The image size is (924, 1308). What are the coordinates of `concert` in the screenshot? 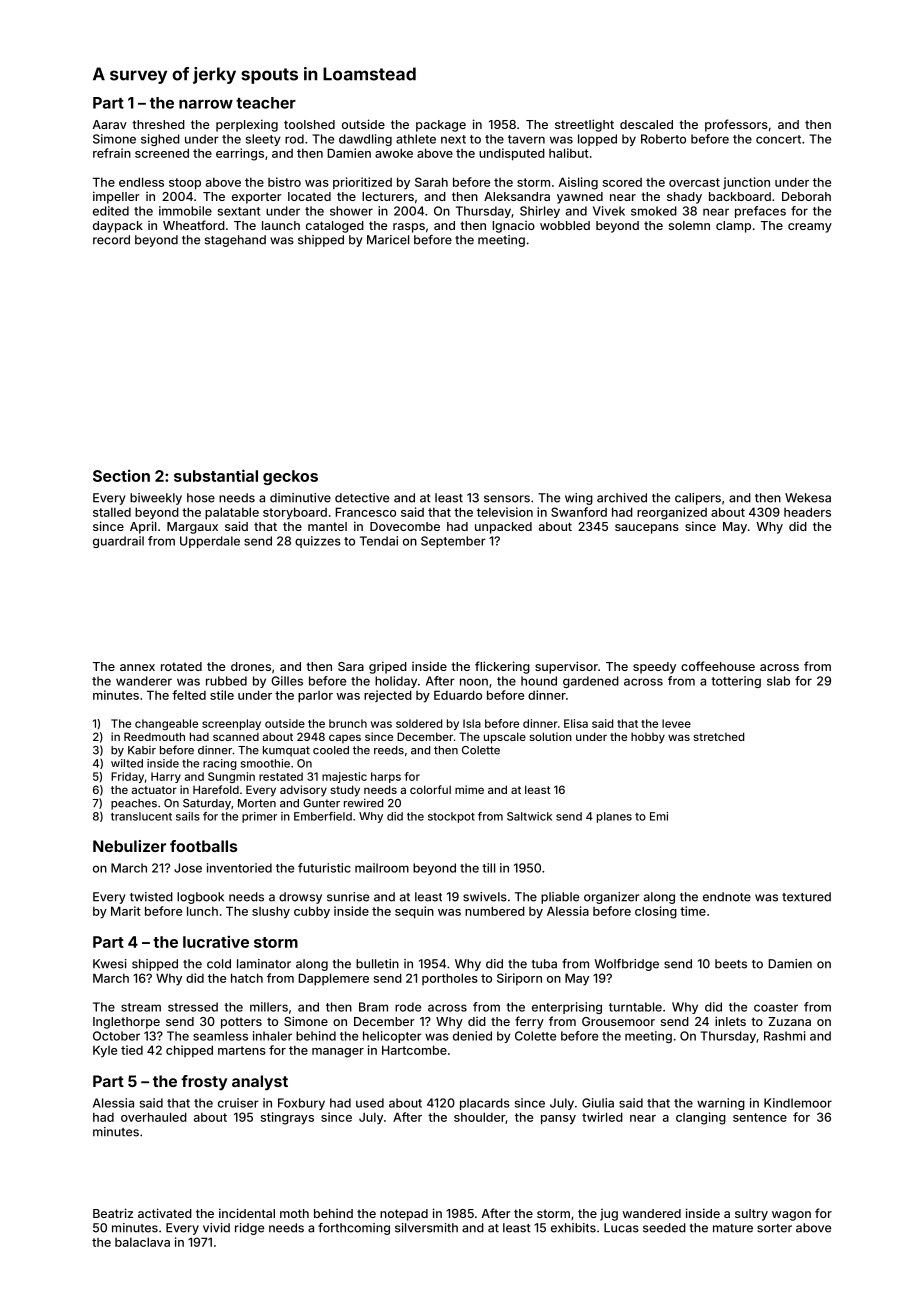 It's located at (778, 139).
